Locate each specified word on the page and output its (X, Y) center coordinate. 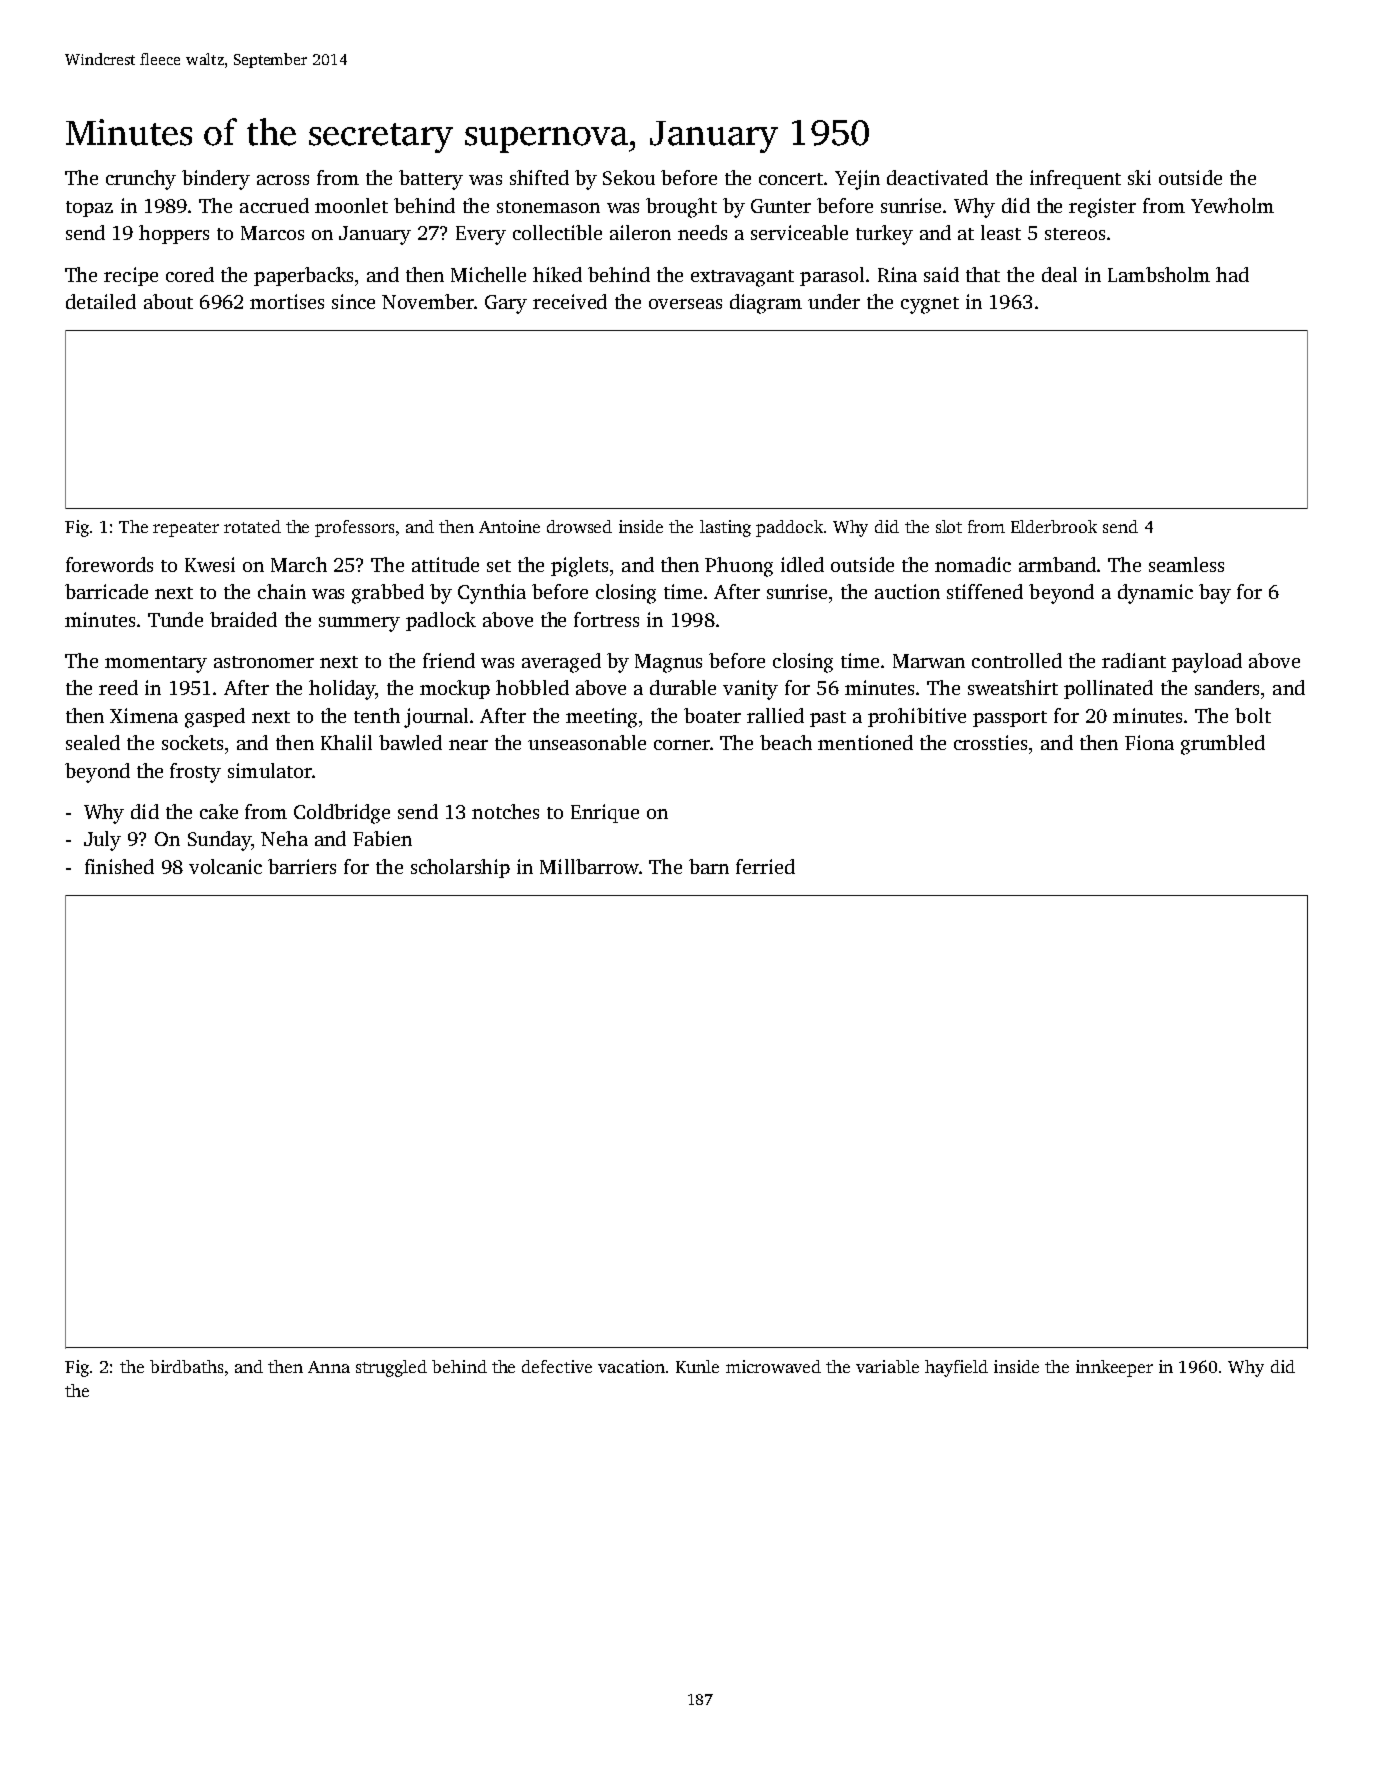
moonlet (351, 205)
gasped (215, 718)
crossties (990, 742)
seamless (1186, 564)
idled (802, 564)
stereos (1075, 234)
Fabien (382, 838)
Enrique (605, 813)
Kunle (697, 1366)
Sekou (629, 177)
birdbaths (186, 1366)
